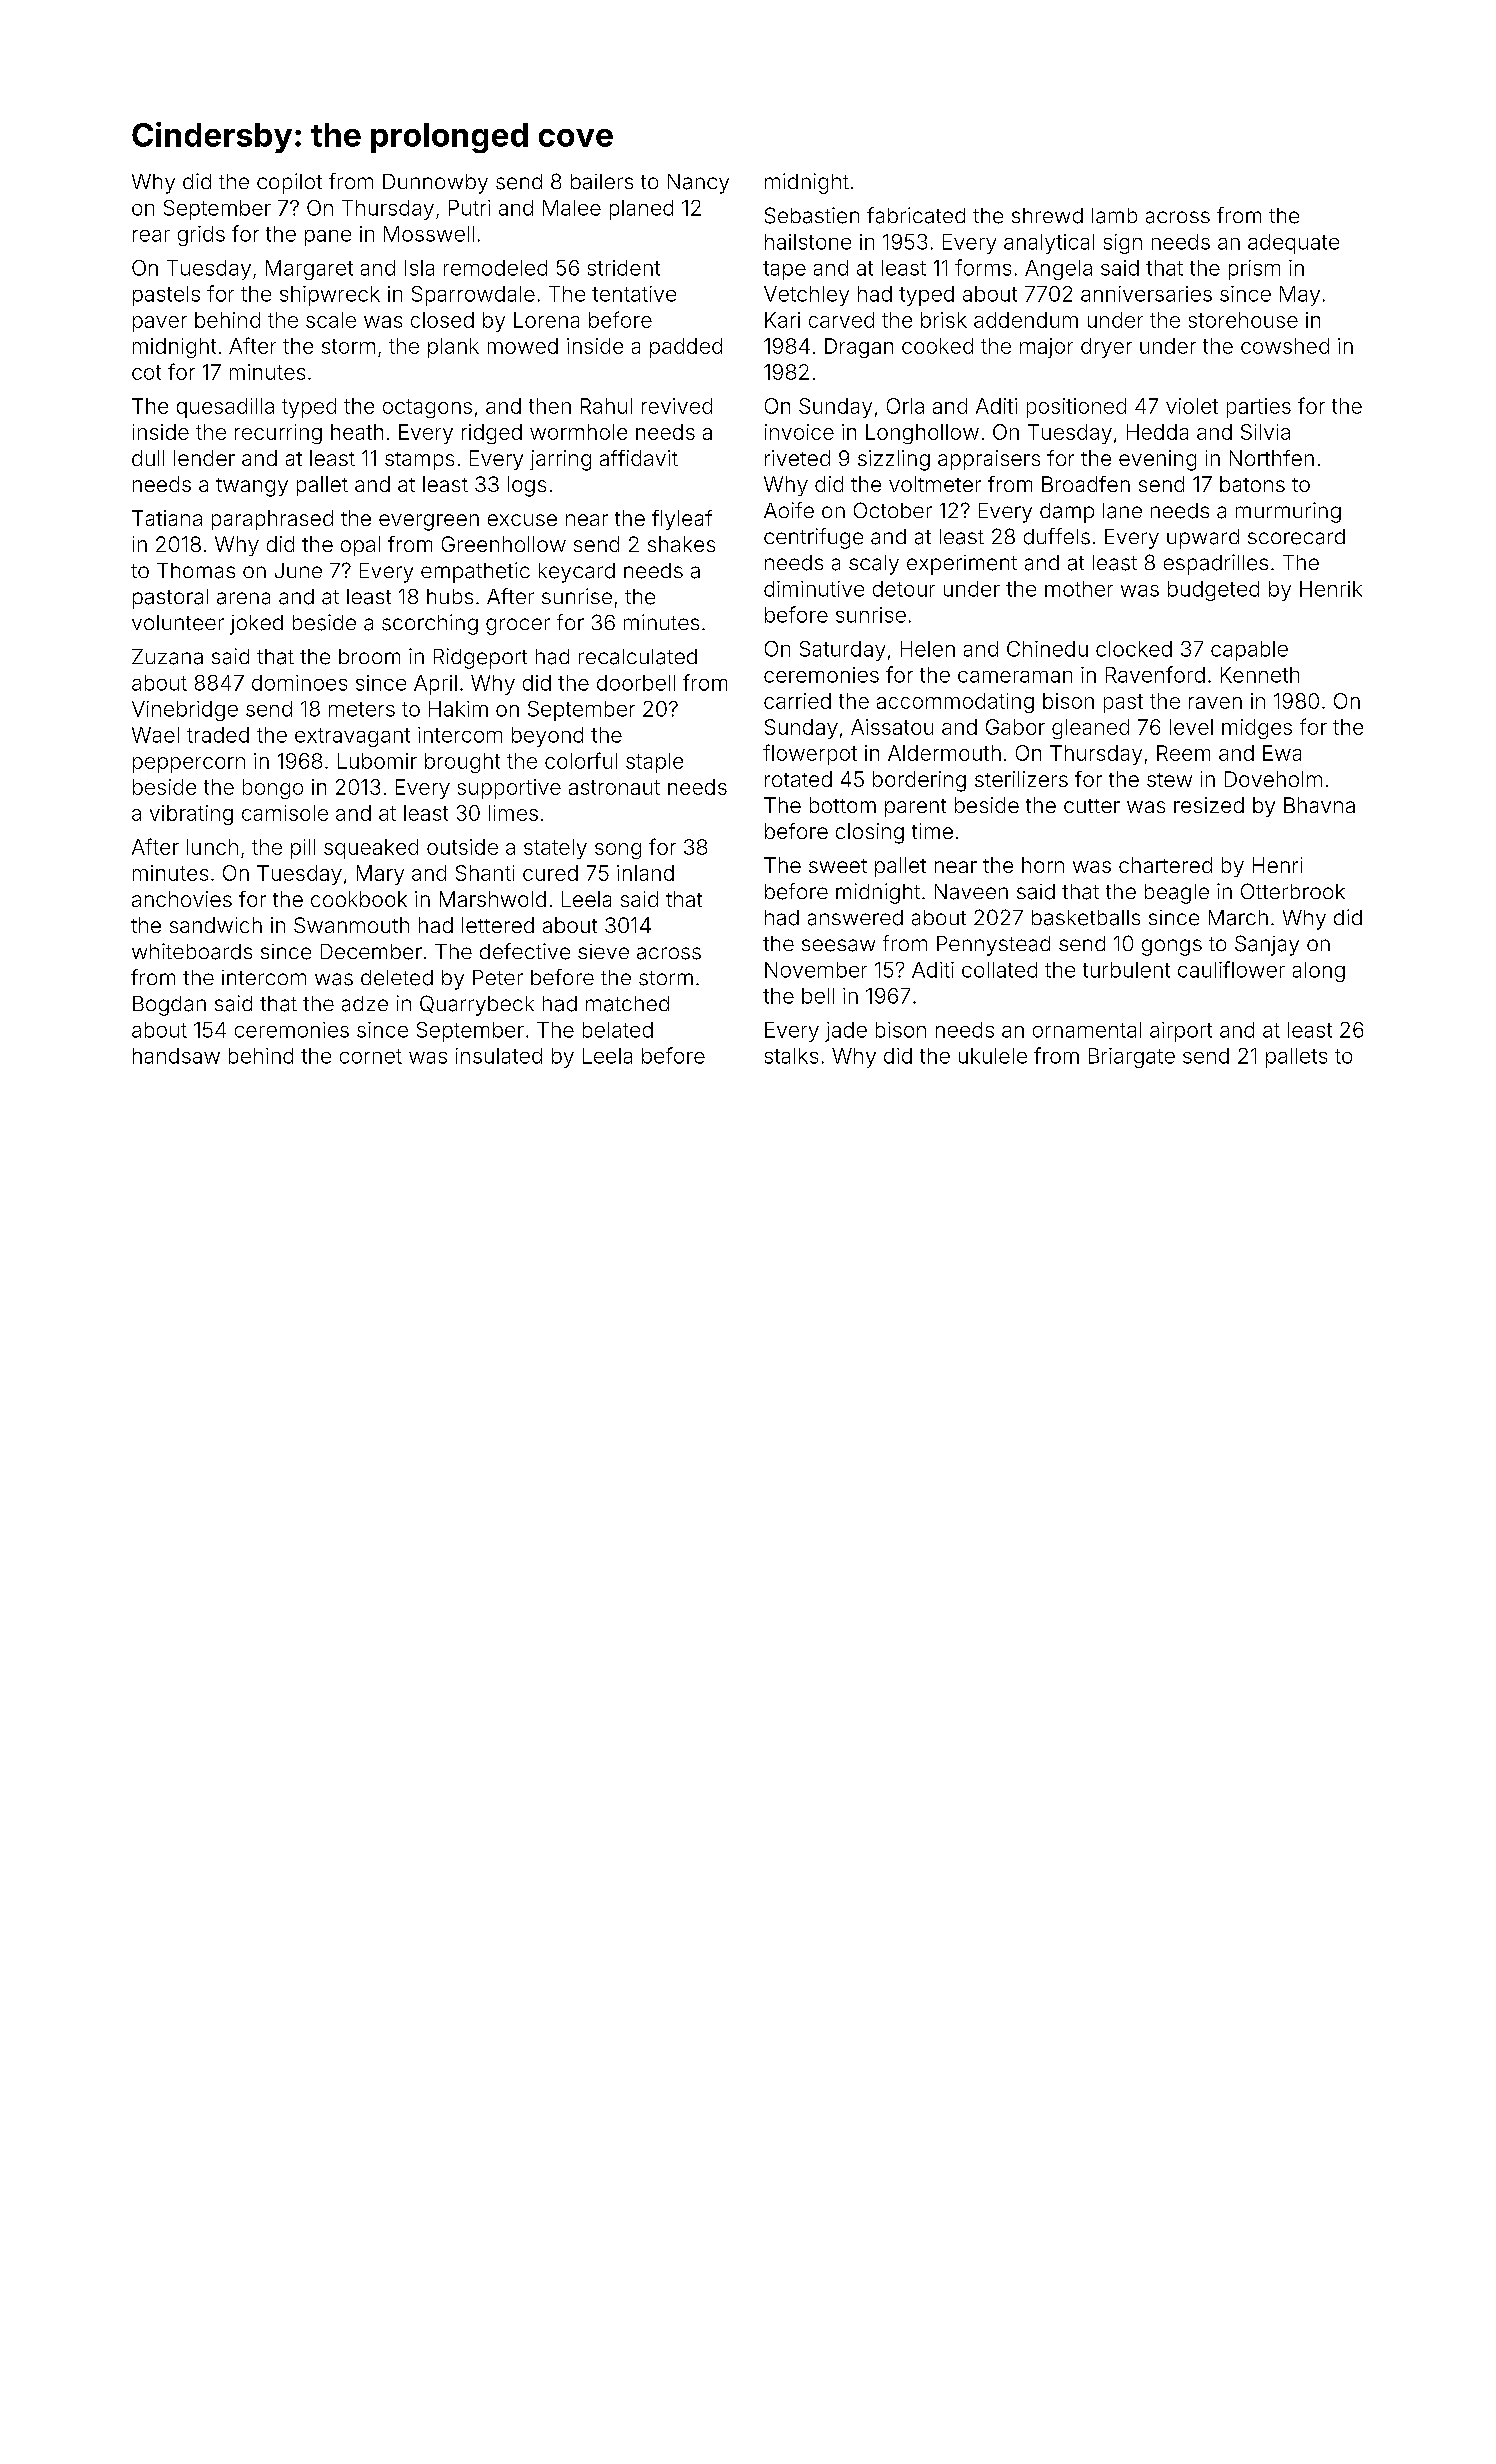 Image resolution: width=1496 pixels, height=2464 pixels. What do you see at coordinates (614, 787) in the screenshot?
I see `astronaut` at bounding box center [614, 787].
